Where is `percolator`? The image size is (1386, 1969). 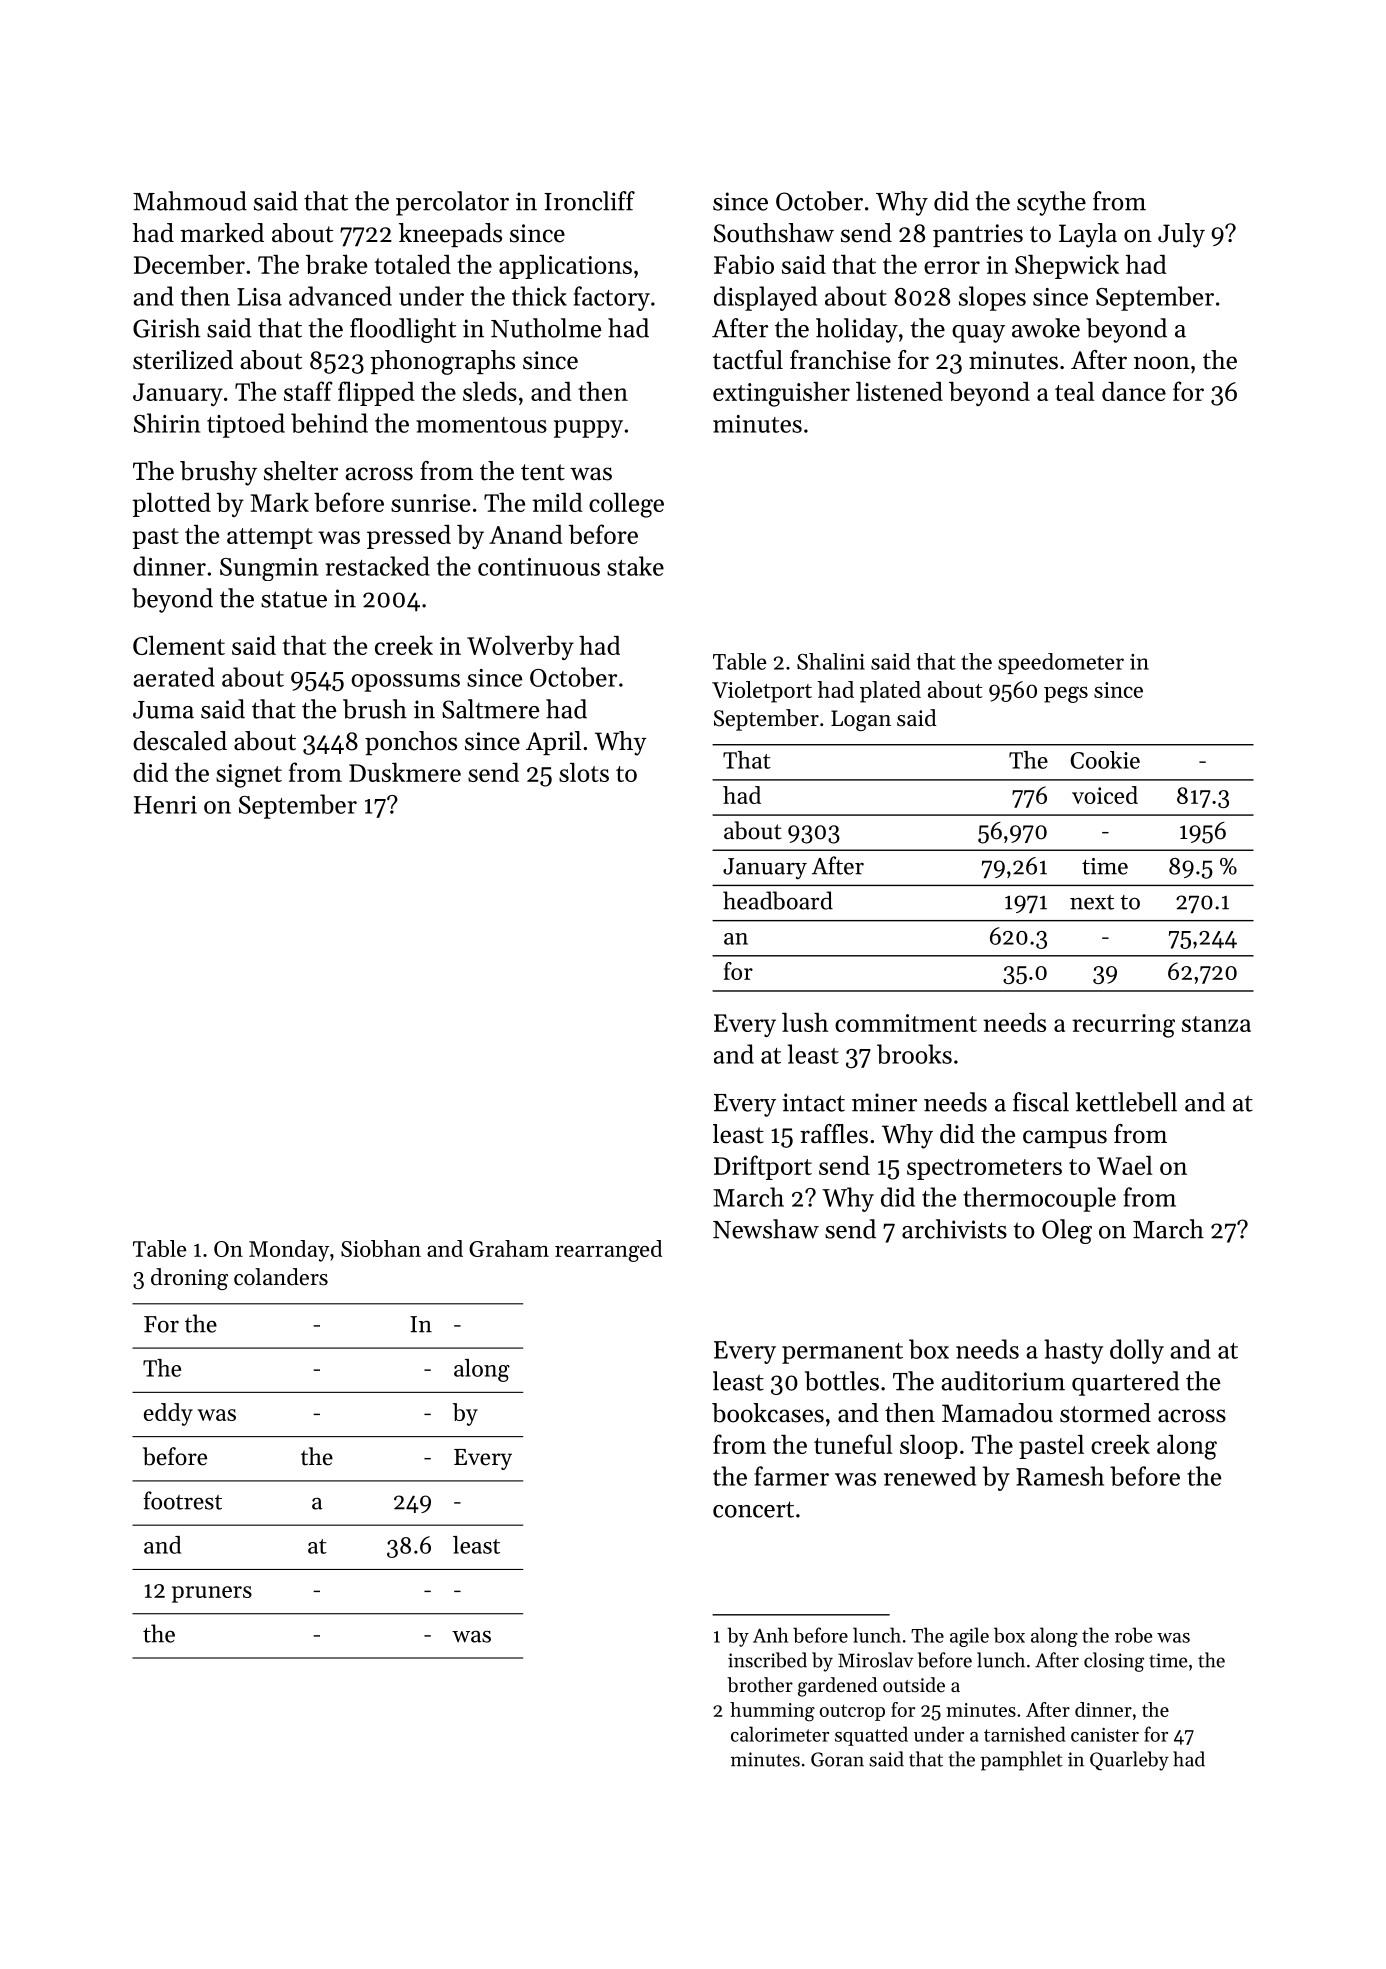
percolator is located at coordinates (452, 203).
